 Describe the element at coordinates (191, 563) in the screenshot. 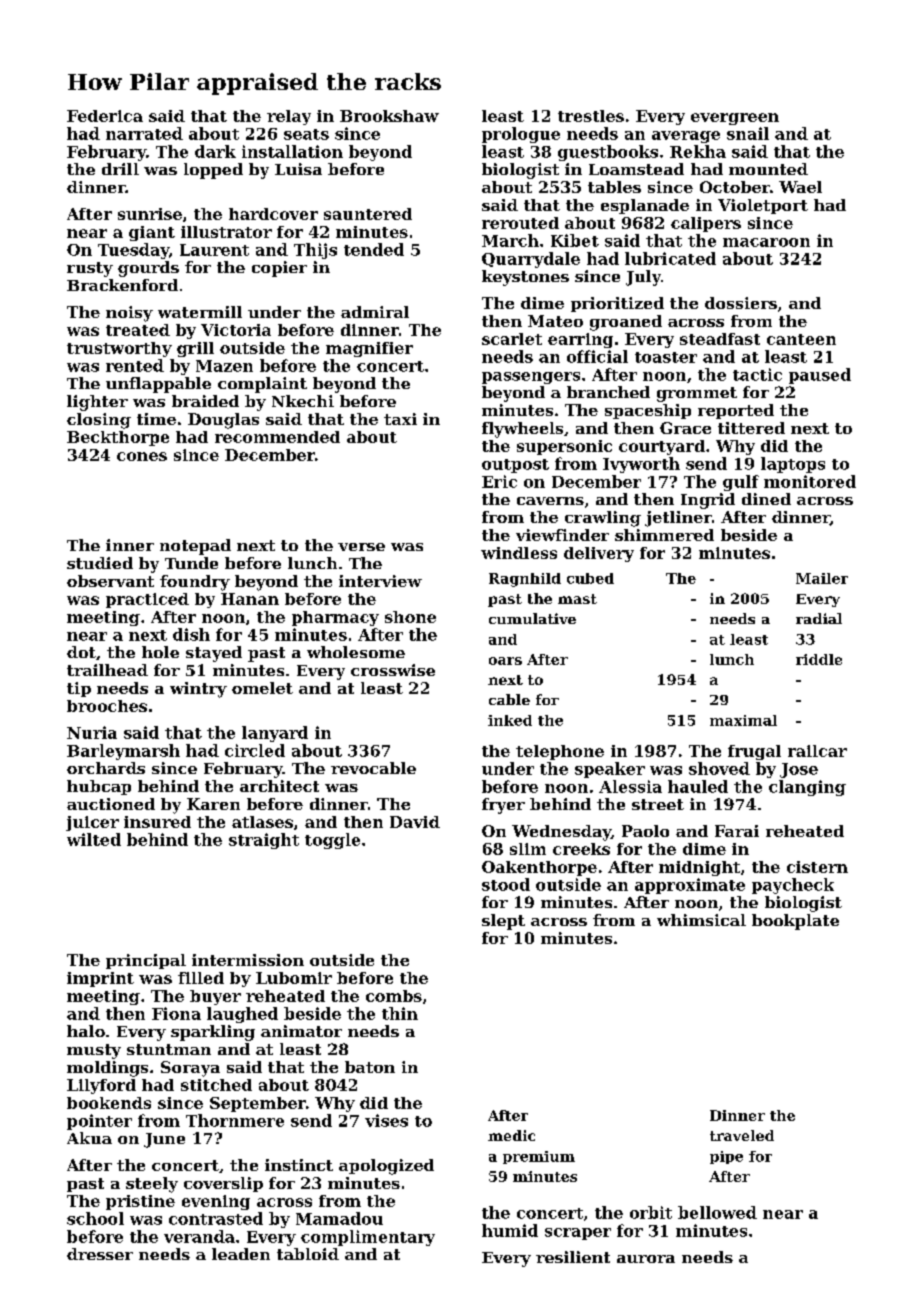

I see `Tunde` at that location.
